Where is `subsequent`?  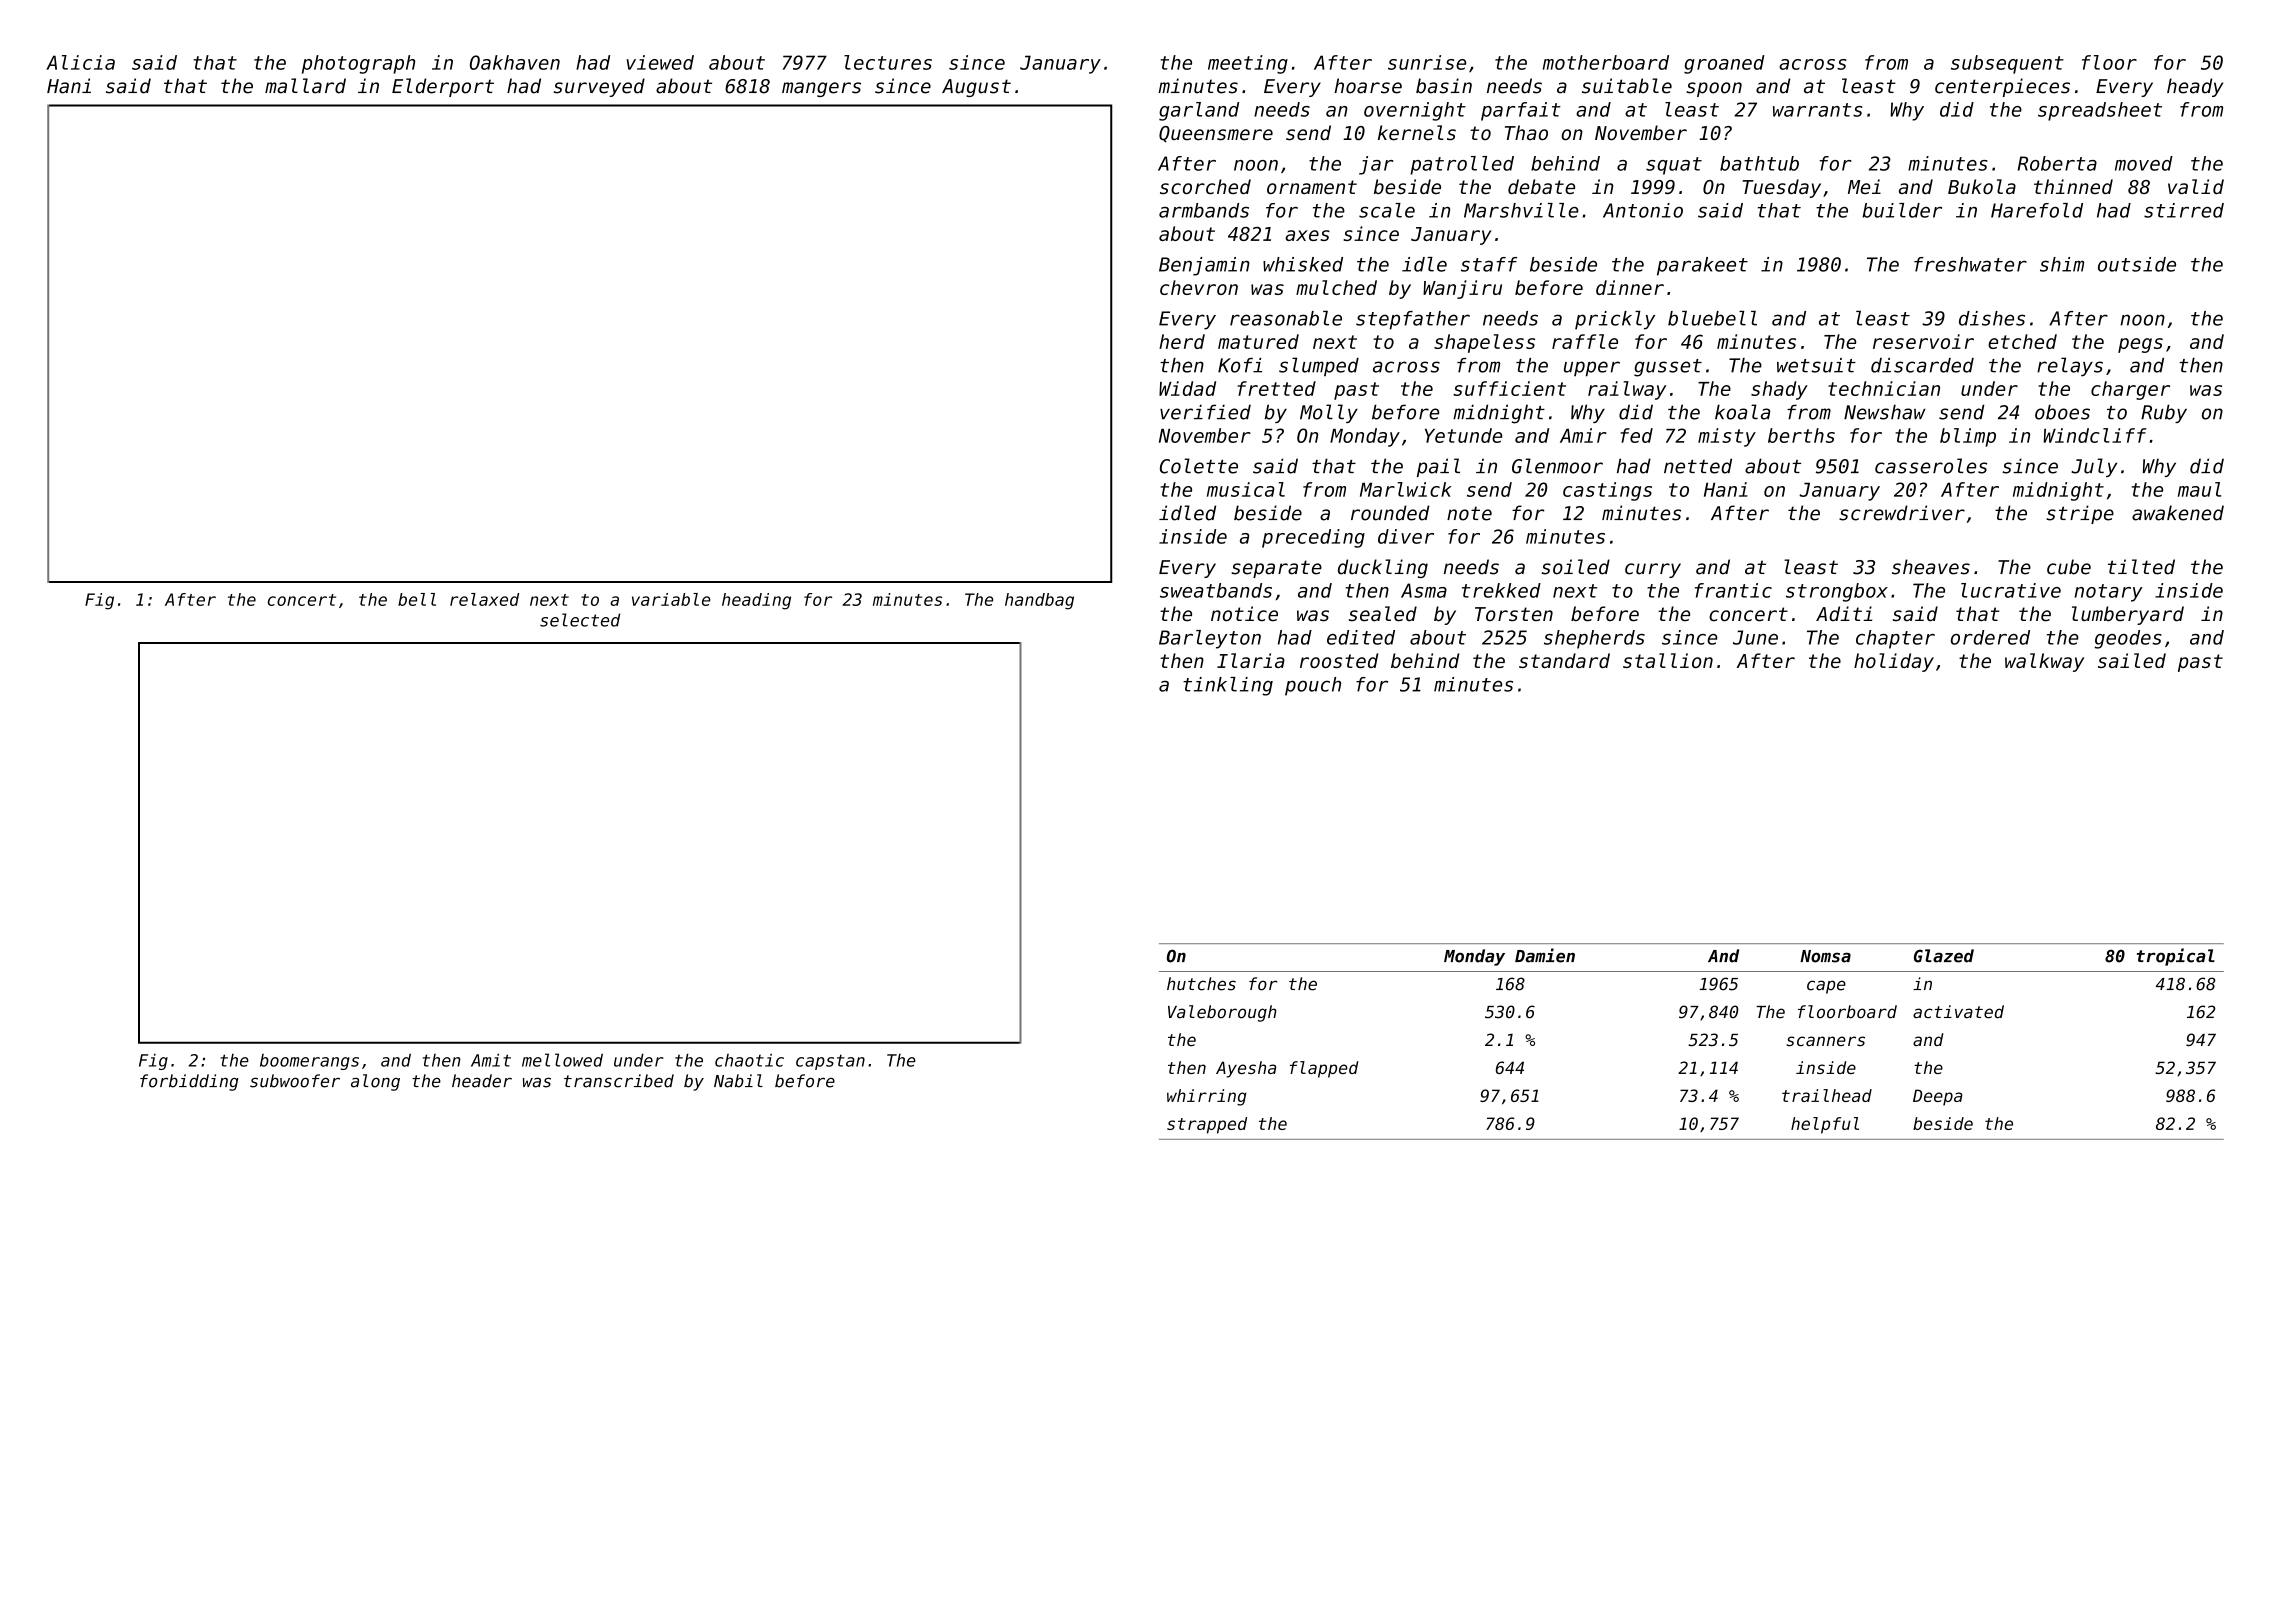 subsequent is located at coordinates (2007, 64).
